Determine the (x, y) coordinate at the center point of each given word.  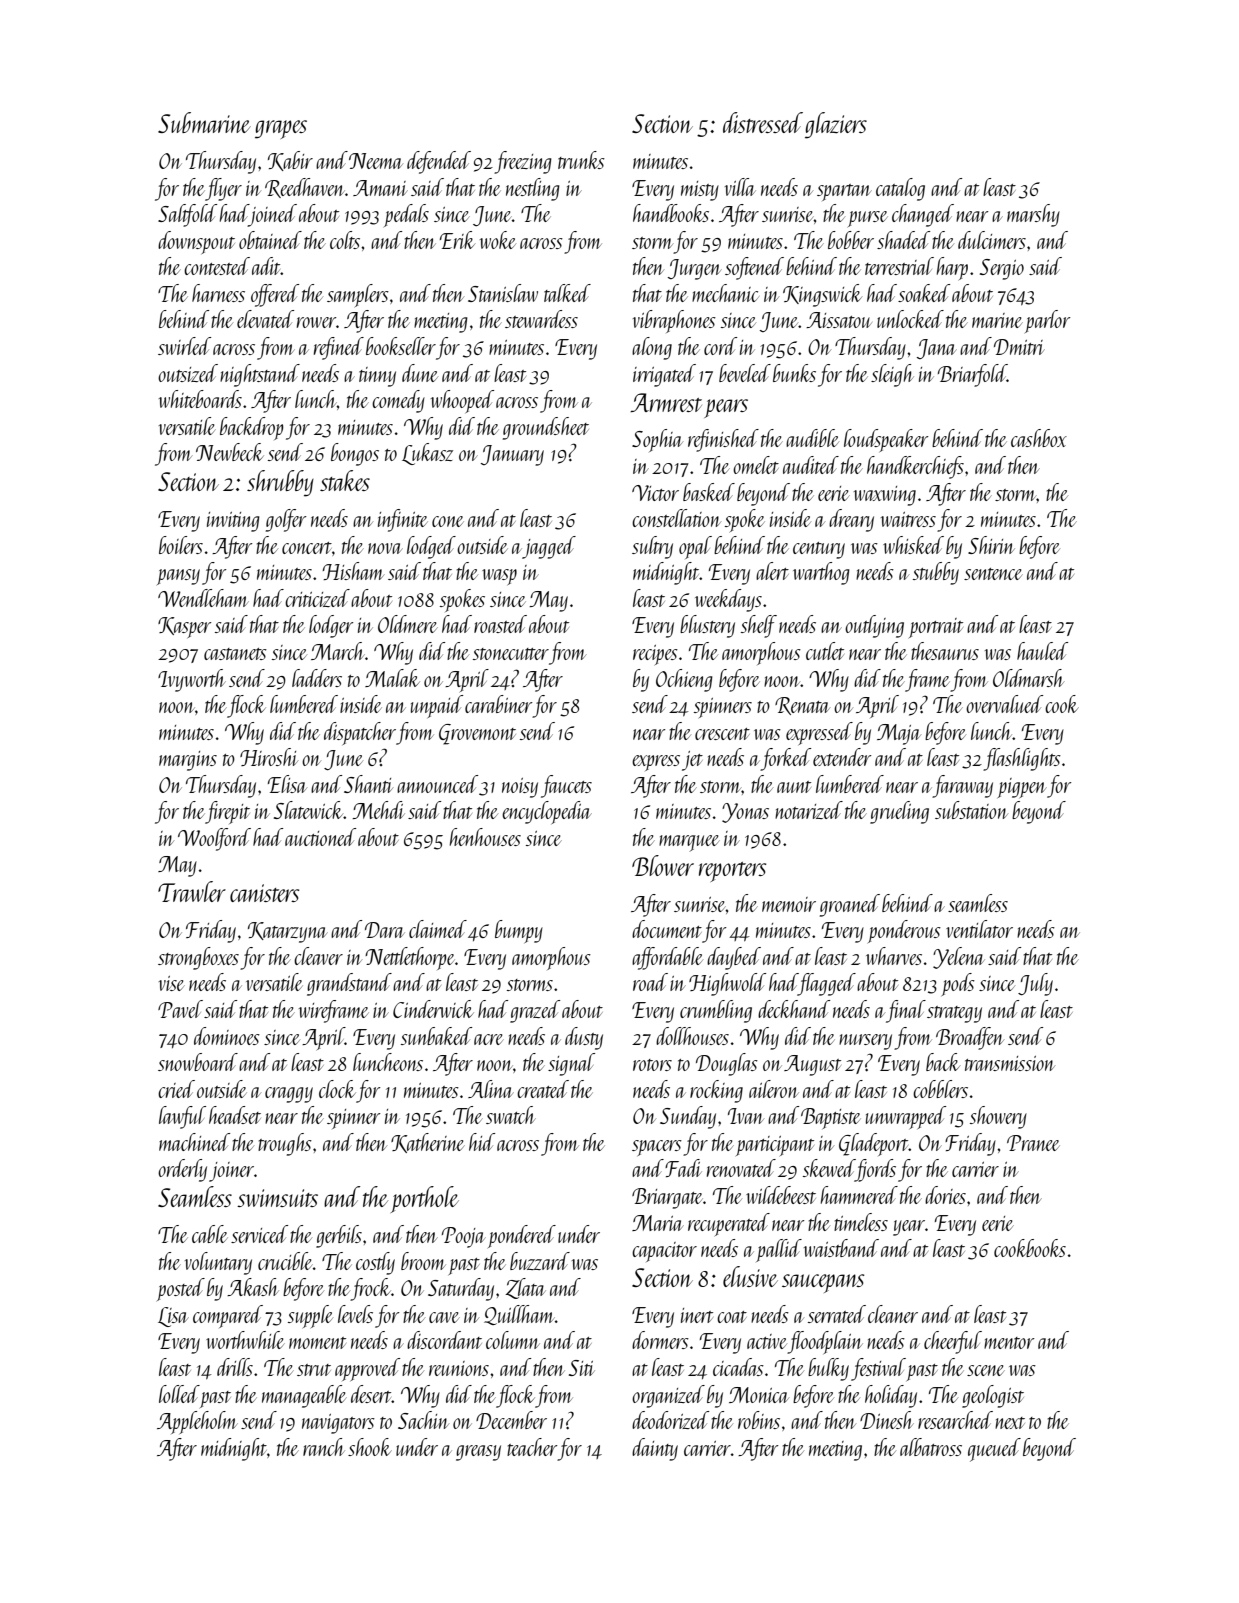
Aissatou (839, 320)
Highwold (727, 984)
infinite (403, 520)
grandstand (349, 984)
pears (726, 408)
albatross (931, 1447)
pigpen (1022, 788)
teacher (532, 1447)
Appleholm (197, 1422)
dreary (851, 520)
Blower (663, 865)
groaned (850, 905)
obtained (270, 240)
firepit (227, 812)
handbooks (671, 213)
